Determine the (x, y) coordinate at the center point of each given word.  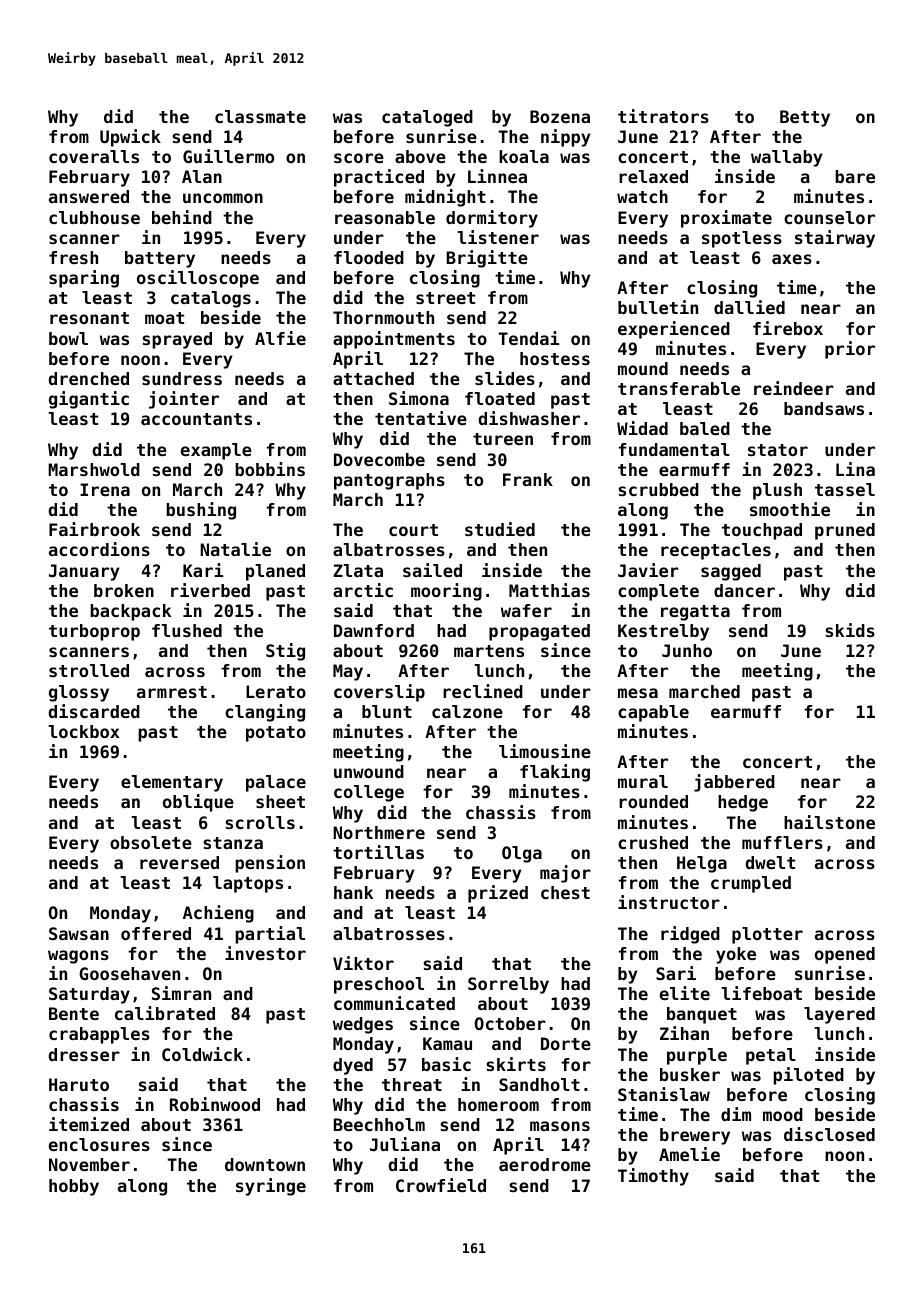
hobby (74, 1187)
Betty (805, 118)
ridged (690, 935)
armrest (172, 692)
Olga (522, 854)
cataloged (427, 118)
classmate (260, 116)
